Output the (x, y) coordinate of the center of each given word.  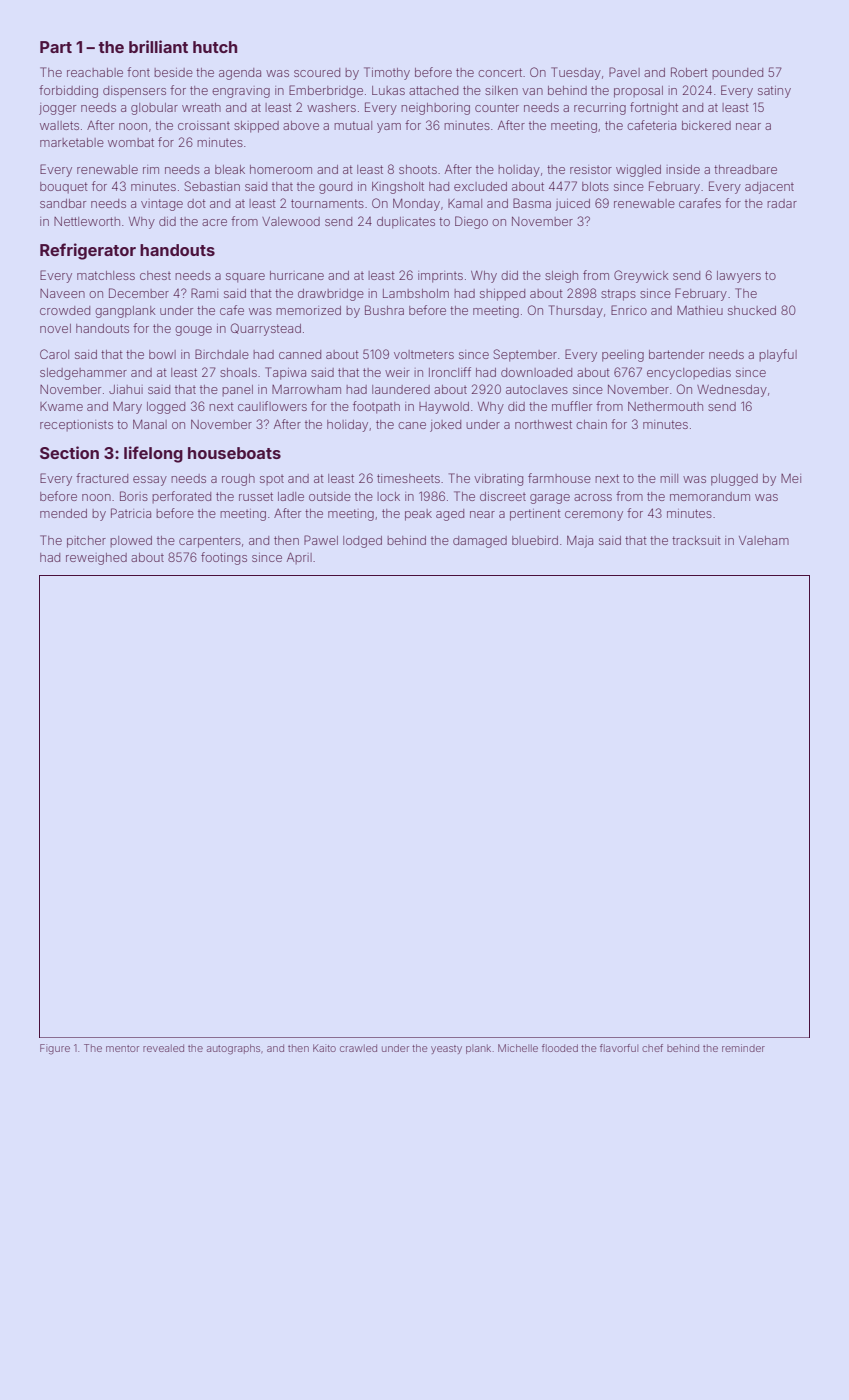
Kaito (324, 1048)
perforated (181, 497)
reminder (743, 1048)
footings (224, 558)
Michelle (518, 1048)
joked (445, 426)
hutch (215, 47)
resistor (591, 169)
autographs (233, 1049)
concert (500, 72)
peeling (623, 356)
